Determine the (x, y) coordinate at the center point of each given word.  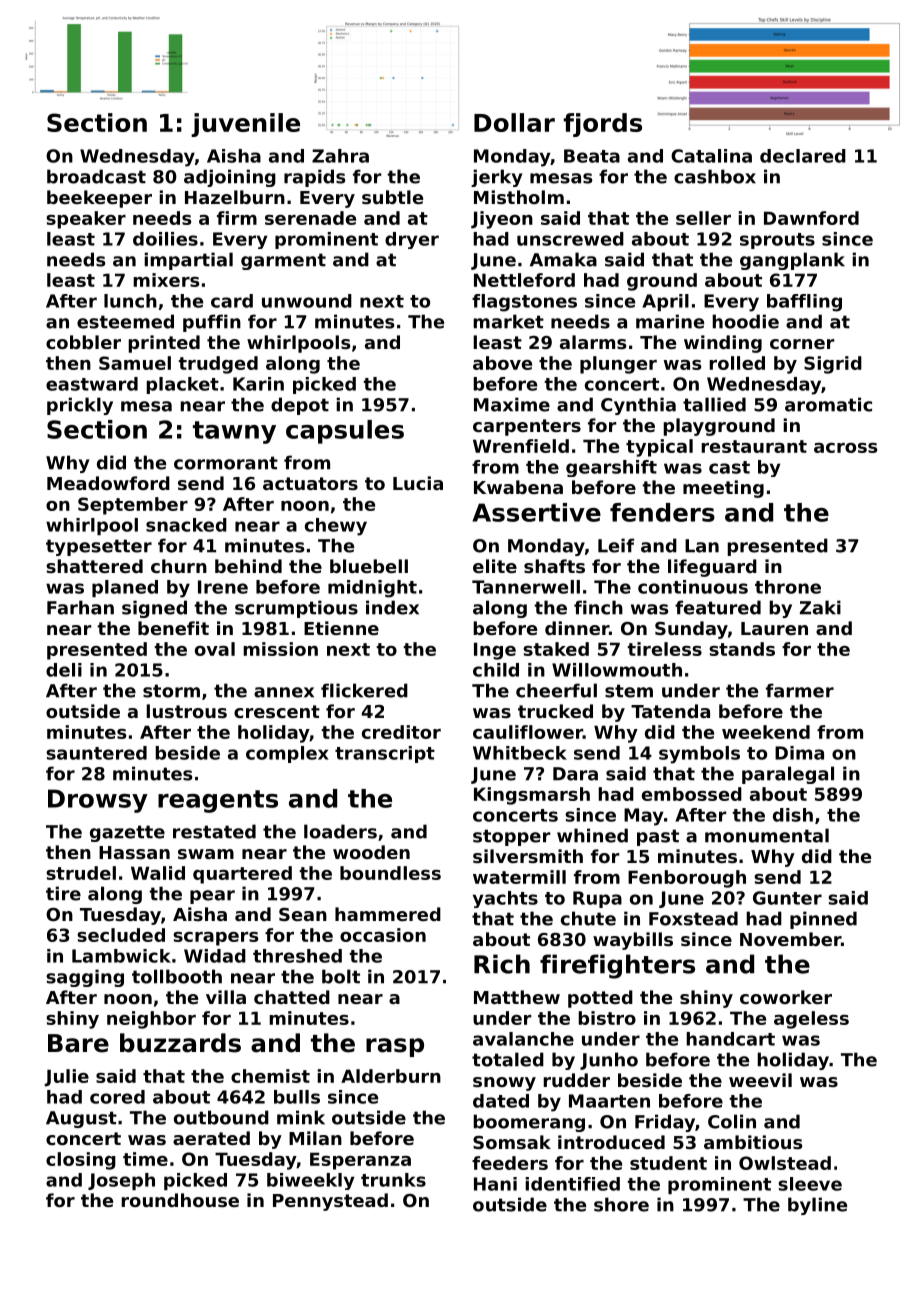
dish (793, 815)
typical (659, 448)
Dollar (514, 122)
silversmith (528, 856)
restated (214, 831)
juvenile (245, 125)
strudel (81, 873)
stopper (511, 837)
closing (81, 1161)
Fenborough (687, 879)
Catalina (711, 156)
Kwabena (518, 487)
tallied (714, 404)
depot (300, 406)
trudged (218, 365)
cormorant (226, 463)
